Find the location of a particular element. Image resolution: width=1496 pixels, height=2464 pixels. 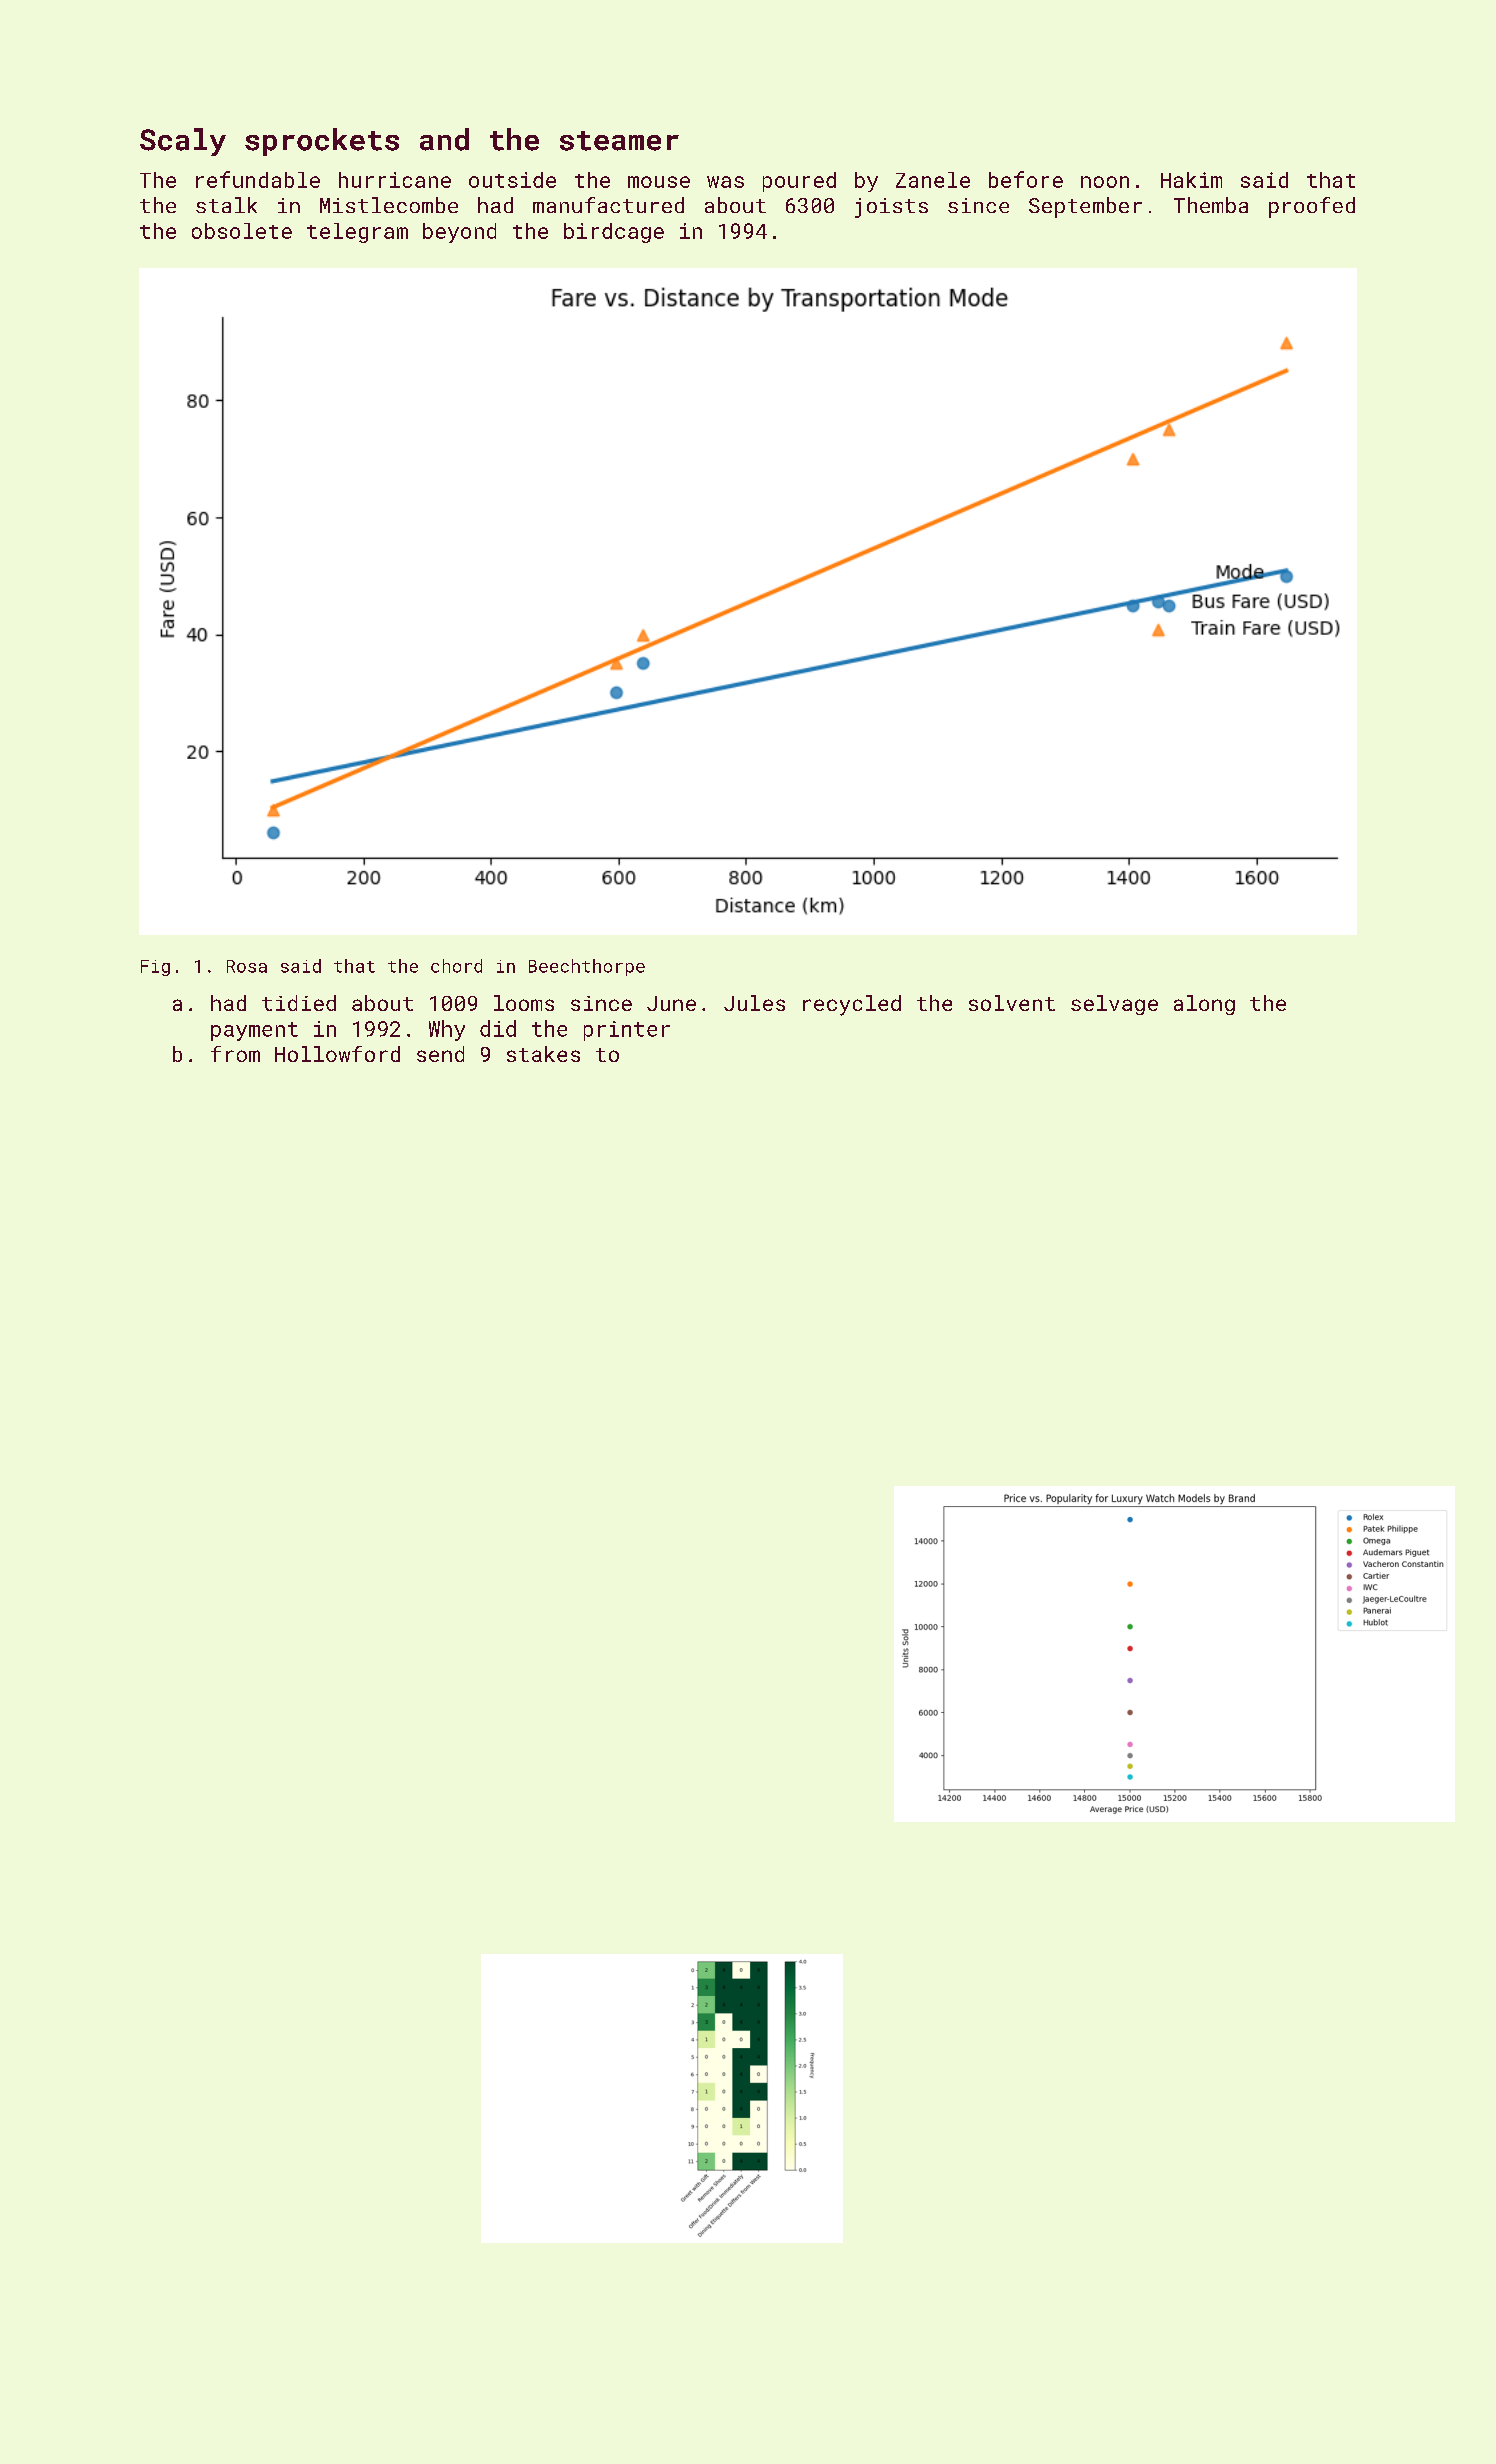

beyond is located at coordinates (459, 233).
